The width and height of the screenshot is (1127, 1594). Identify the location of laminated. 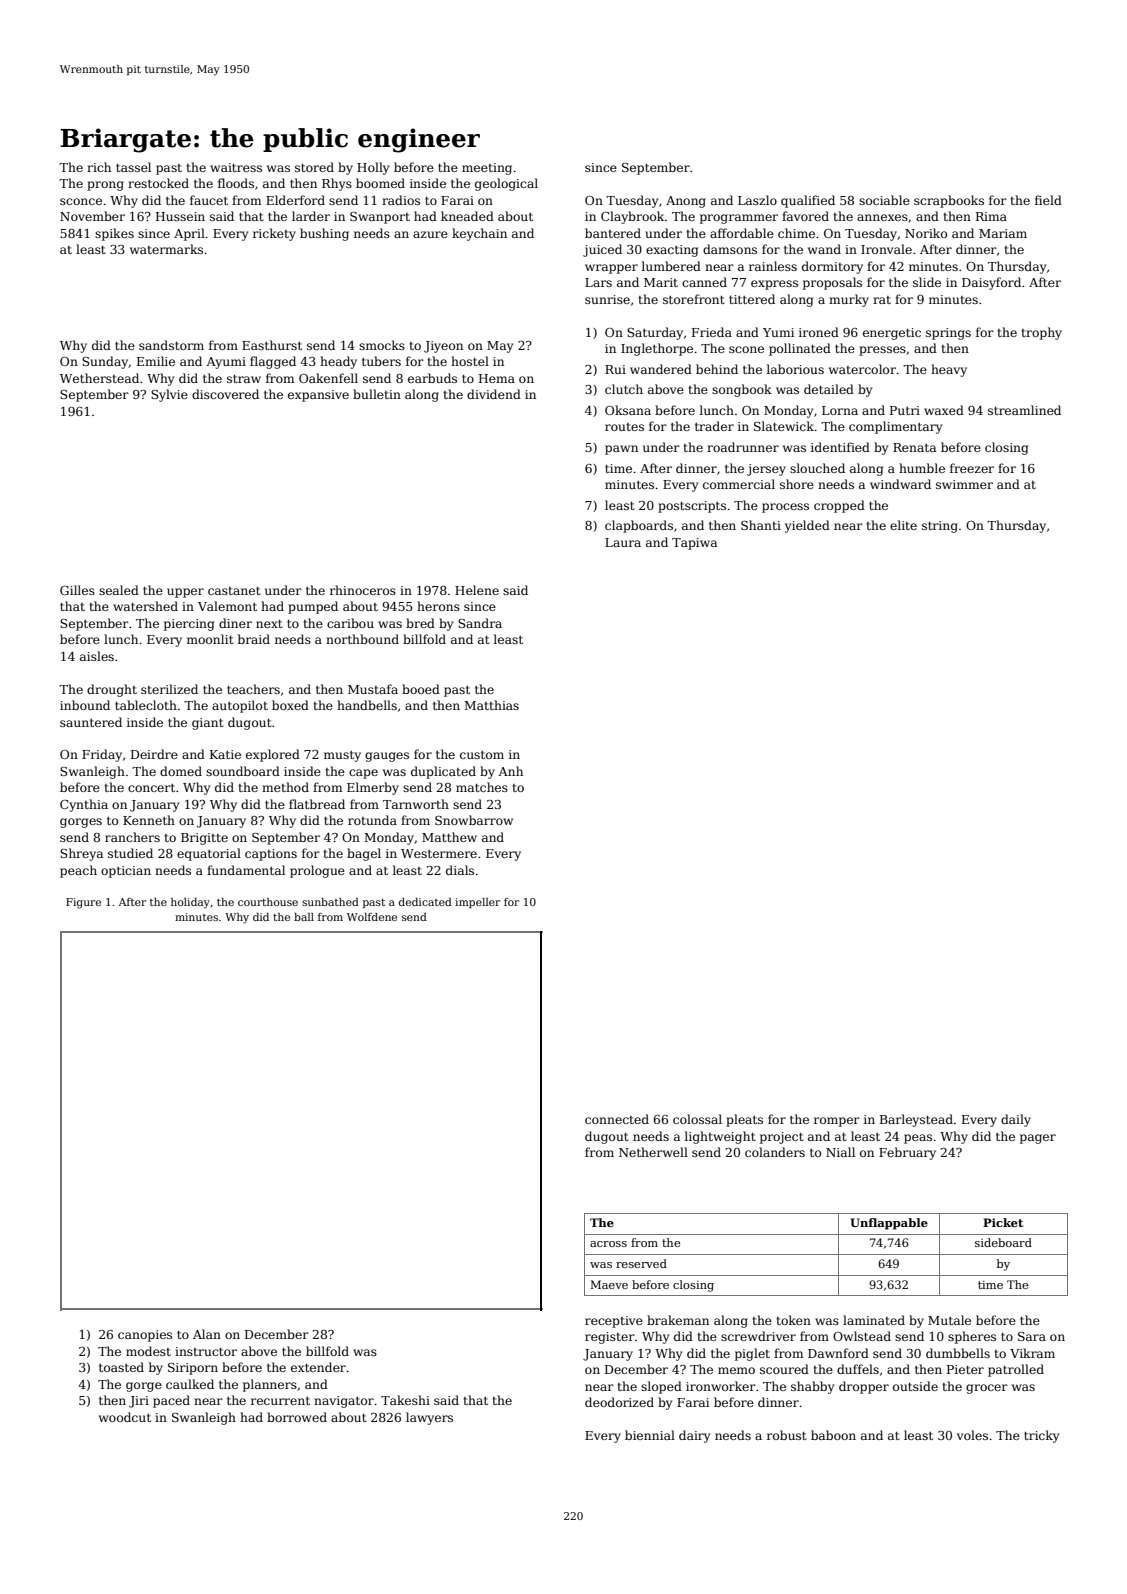
(874, 1320).
